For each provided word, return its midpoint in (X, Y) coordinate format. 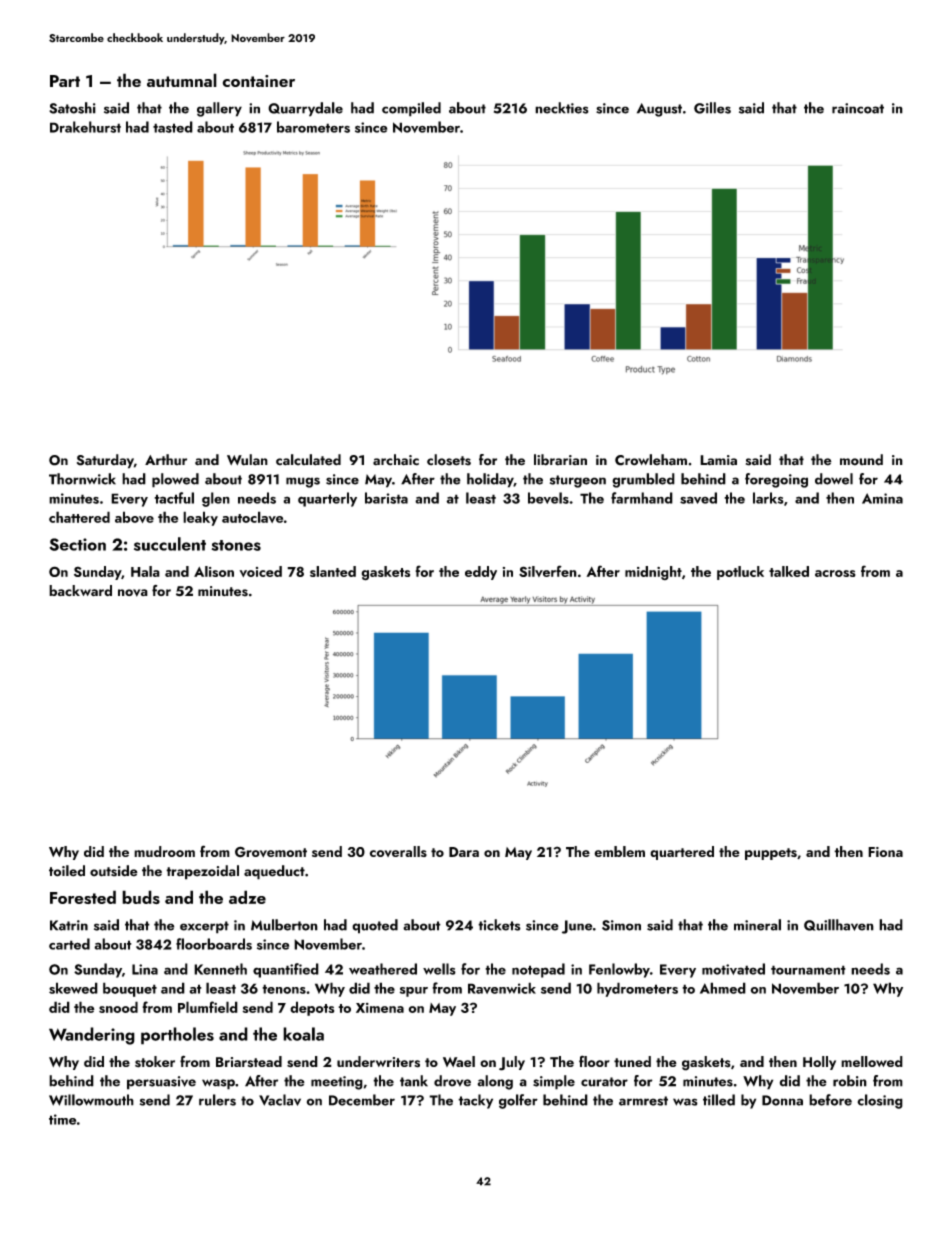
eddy (481, 573)
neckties (562, 108)
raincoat (858, 108)
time (62, 1119)
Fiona (885, 852)
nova (133, 593)
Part (65, 81)
